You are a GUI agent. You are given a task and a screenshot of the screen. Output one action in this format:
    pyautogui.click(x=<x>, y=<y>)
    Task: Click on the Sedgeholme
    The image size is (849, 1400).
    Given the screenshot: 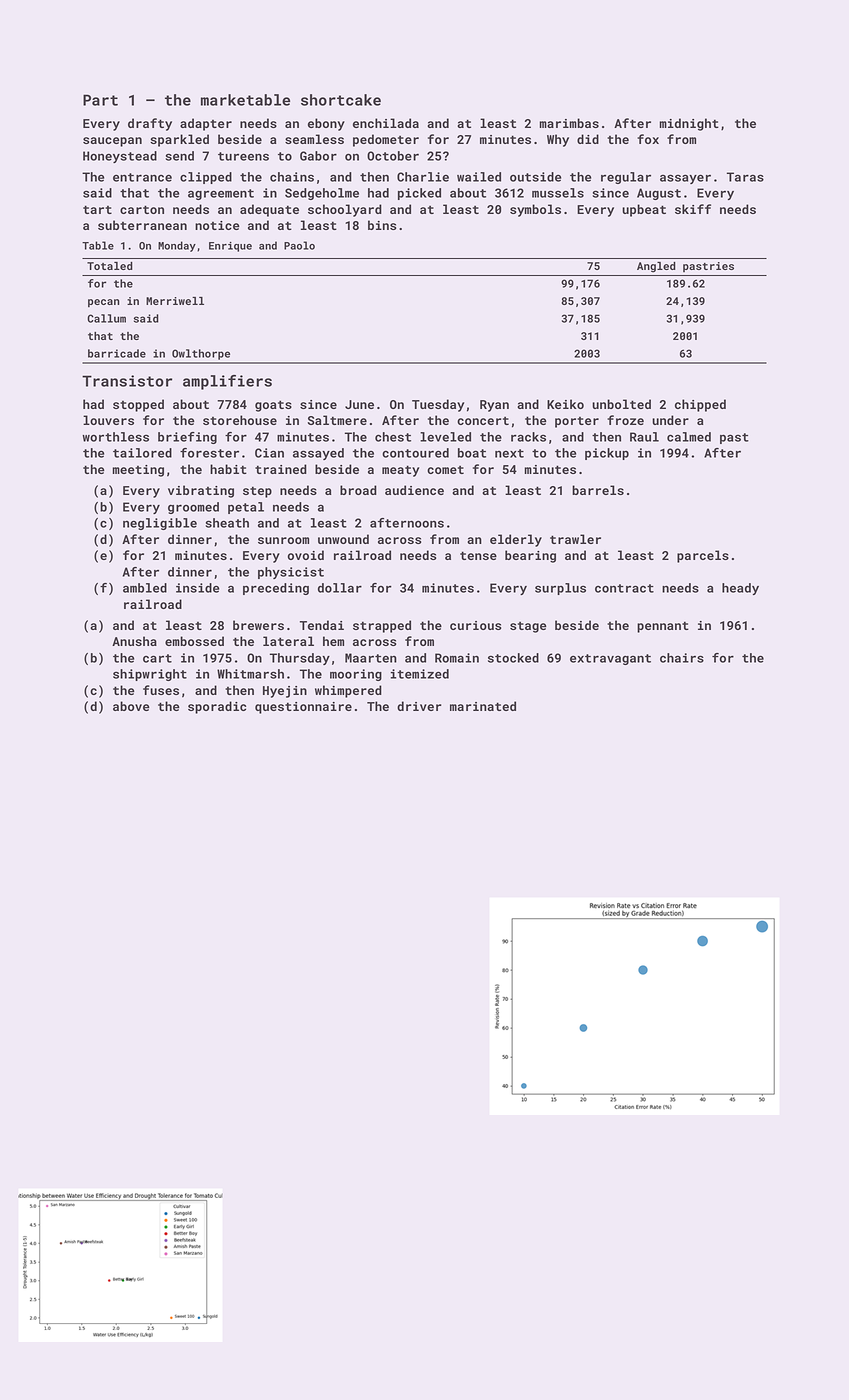 What is the action you would take?
    pyautogui.click(x=322, y=194)
